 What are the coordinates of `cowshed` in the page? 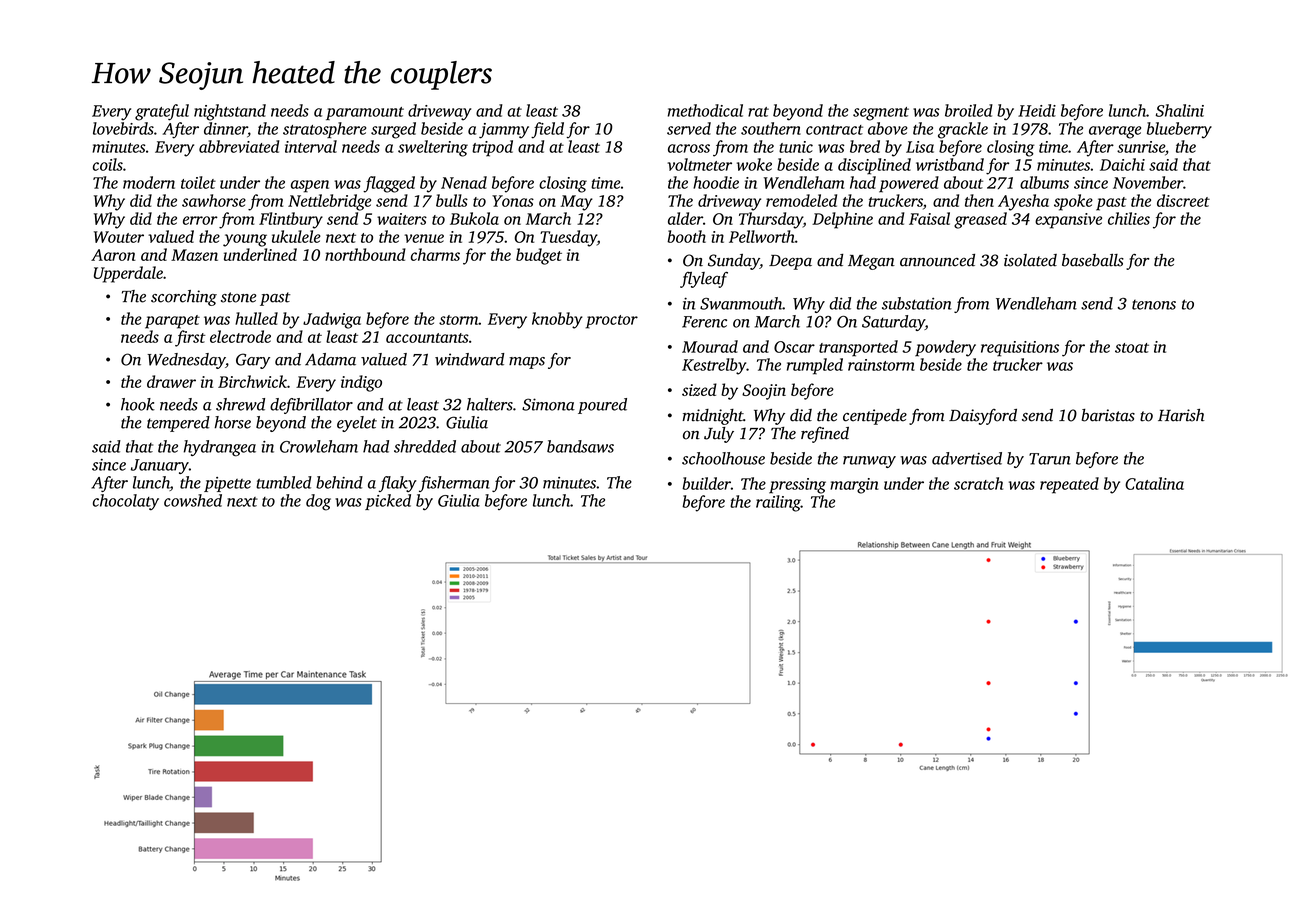 It's located at (193, 500).
